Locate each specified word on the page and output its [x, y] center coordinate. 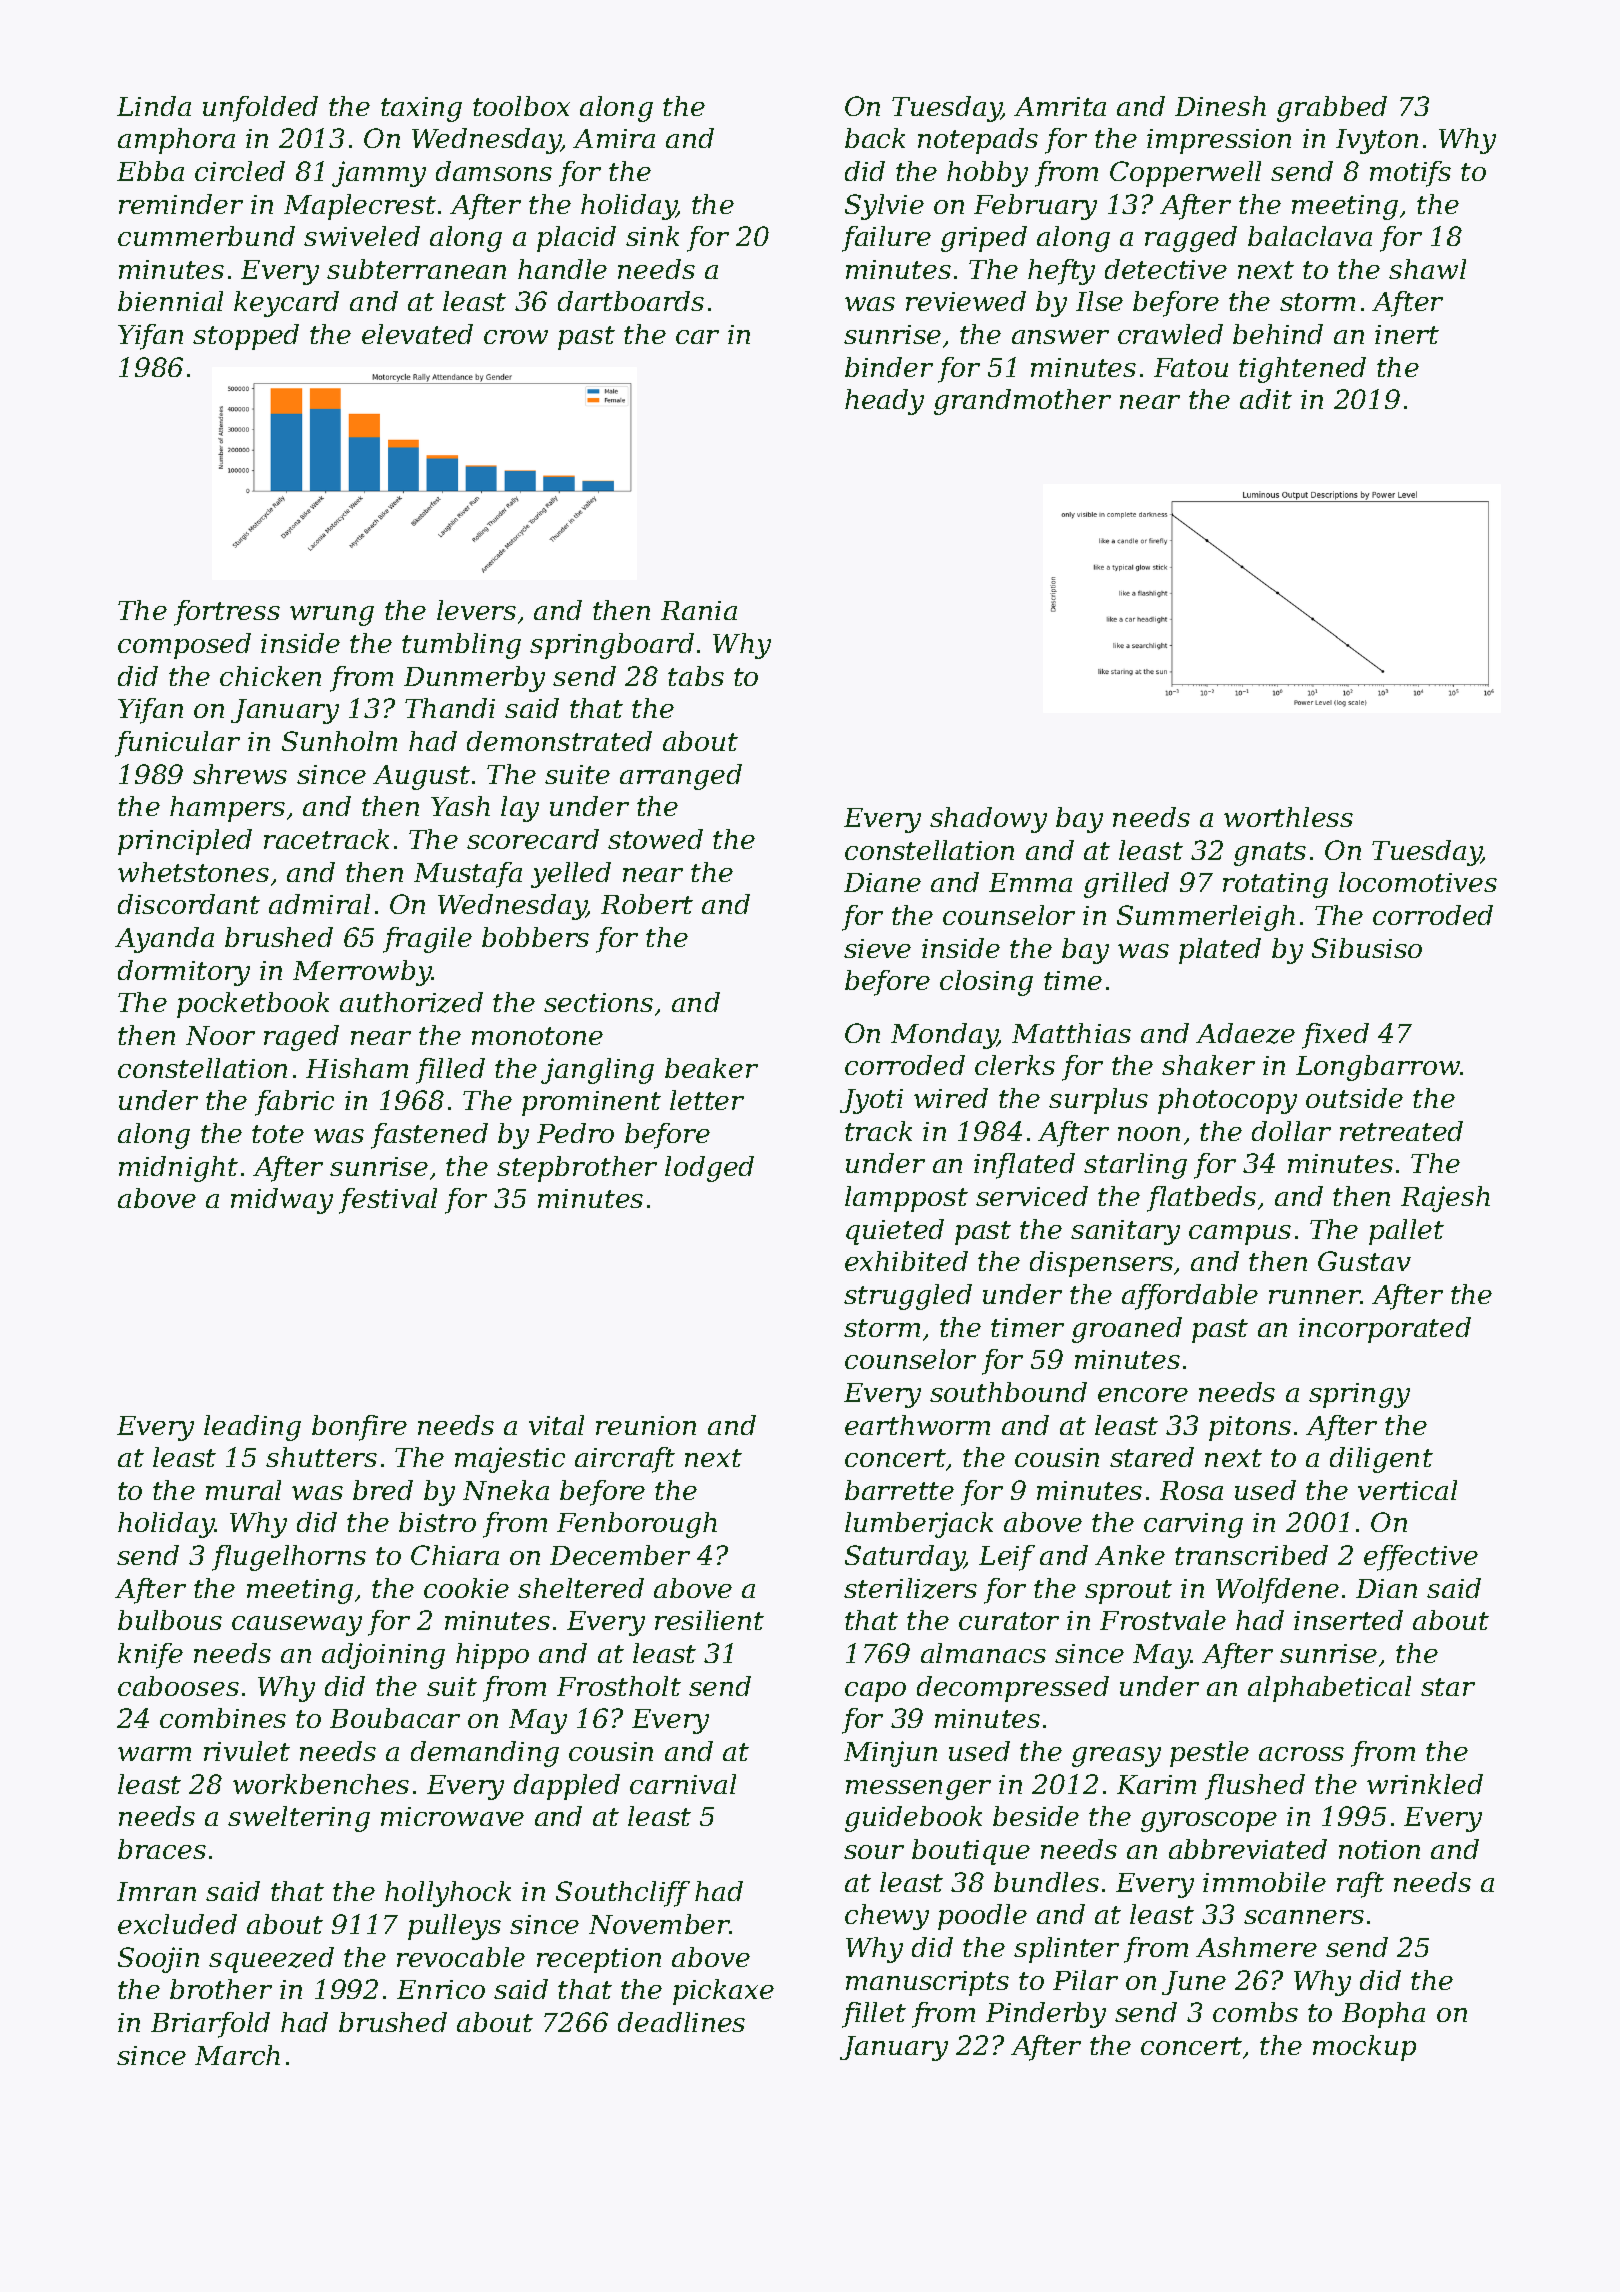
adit [1266, 399]
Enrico [441, 1989]
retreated [1401, 1131]
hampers [227, 809]
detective [1166, 269]
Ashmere [1256, 1947]
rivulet [247, 1751]
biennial [170, 301]
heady [884, 402]
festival [388, 1201]
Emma [1030, 882]
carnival [683, 1784]
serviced [1032, 1196]
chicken [270, 676]
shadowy [988, 820]
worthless [1288, 817]
